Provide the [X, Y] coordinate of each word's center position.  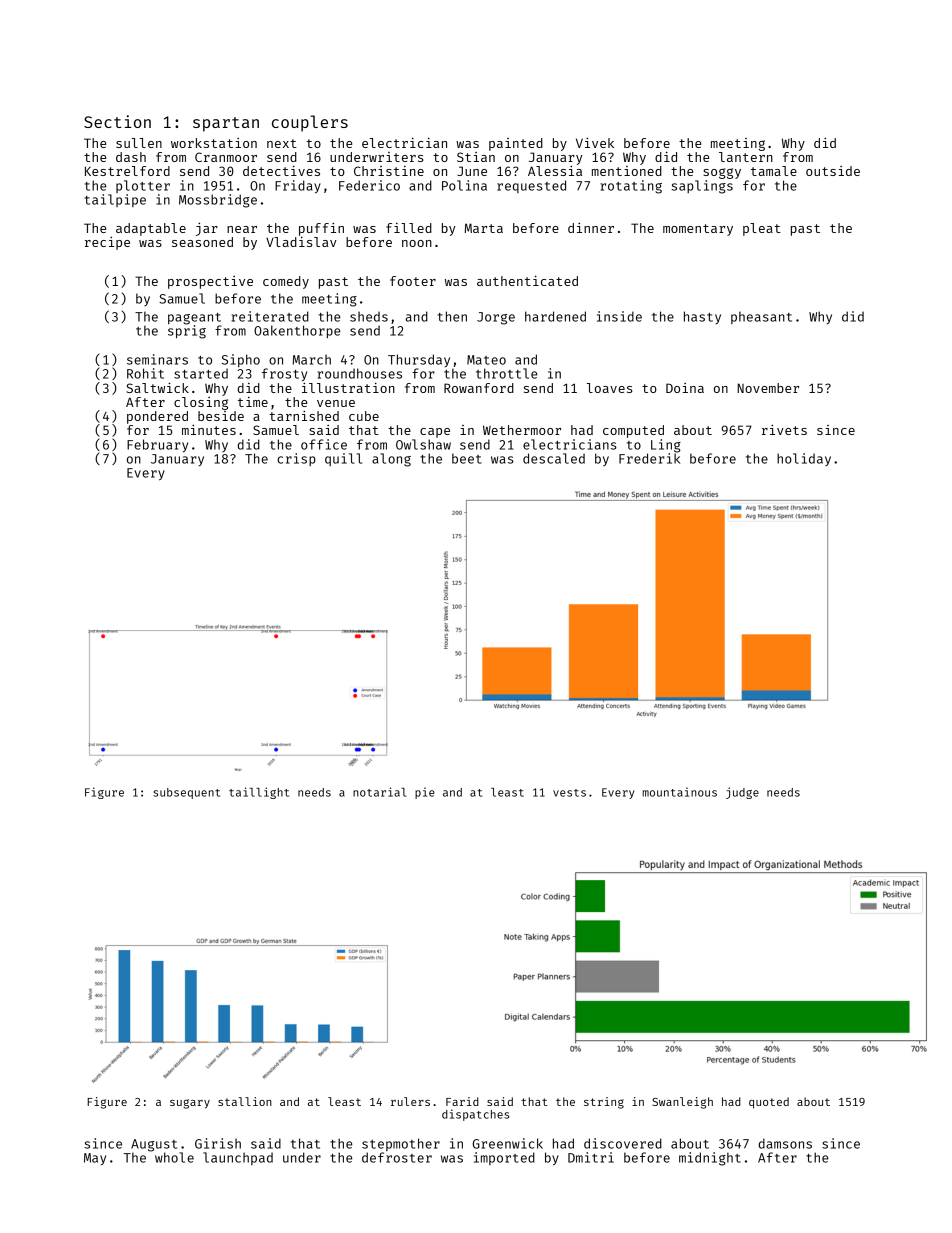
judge [742, 793]
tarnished [304, 415]
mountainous [679, 792]
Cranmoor [226, 157]
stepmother [401, 1144]
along [391, 460]
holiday [804, 459]
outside [833, 171]
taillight [259, 793]
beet [467, 458]
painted [516, 144]
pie [425, 793]
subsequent [186, 793]
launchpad [238, 1158]
